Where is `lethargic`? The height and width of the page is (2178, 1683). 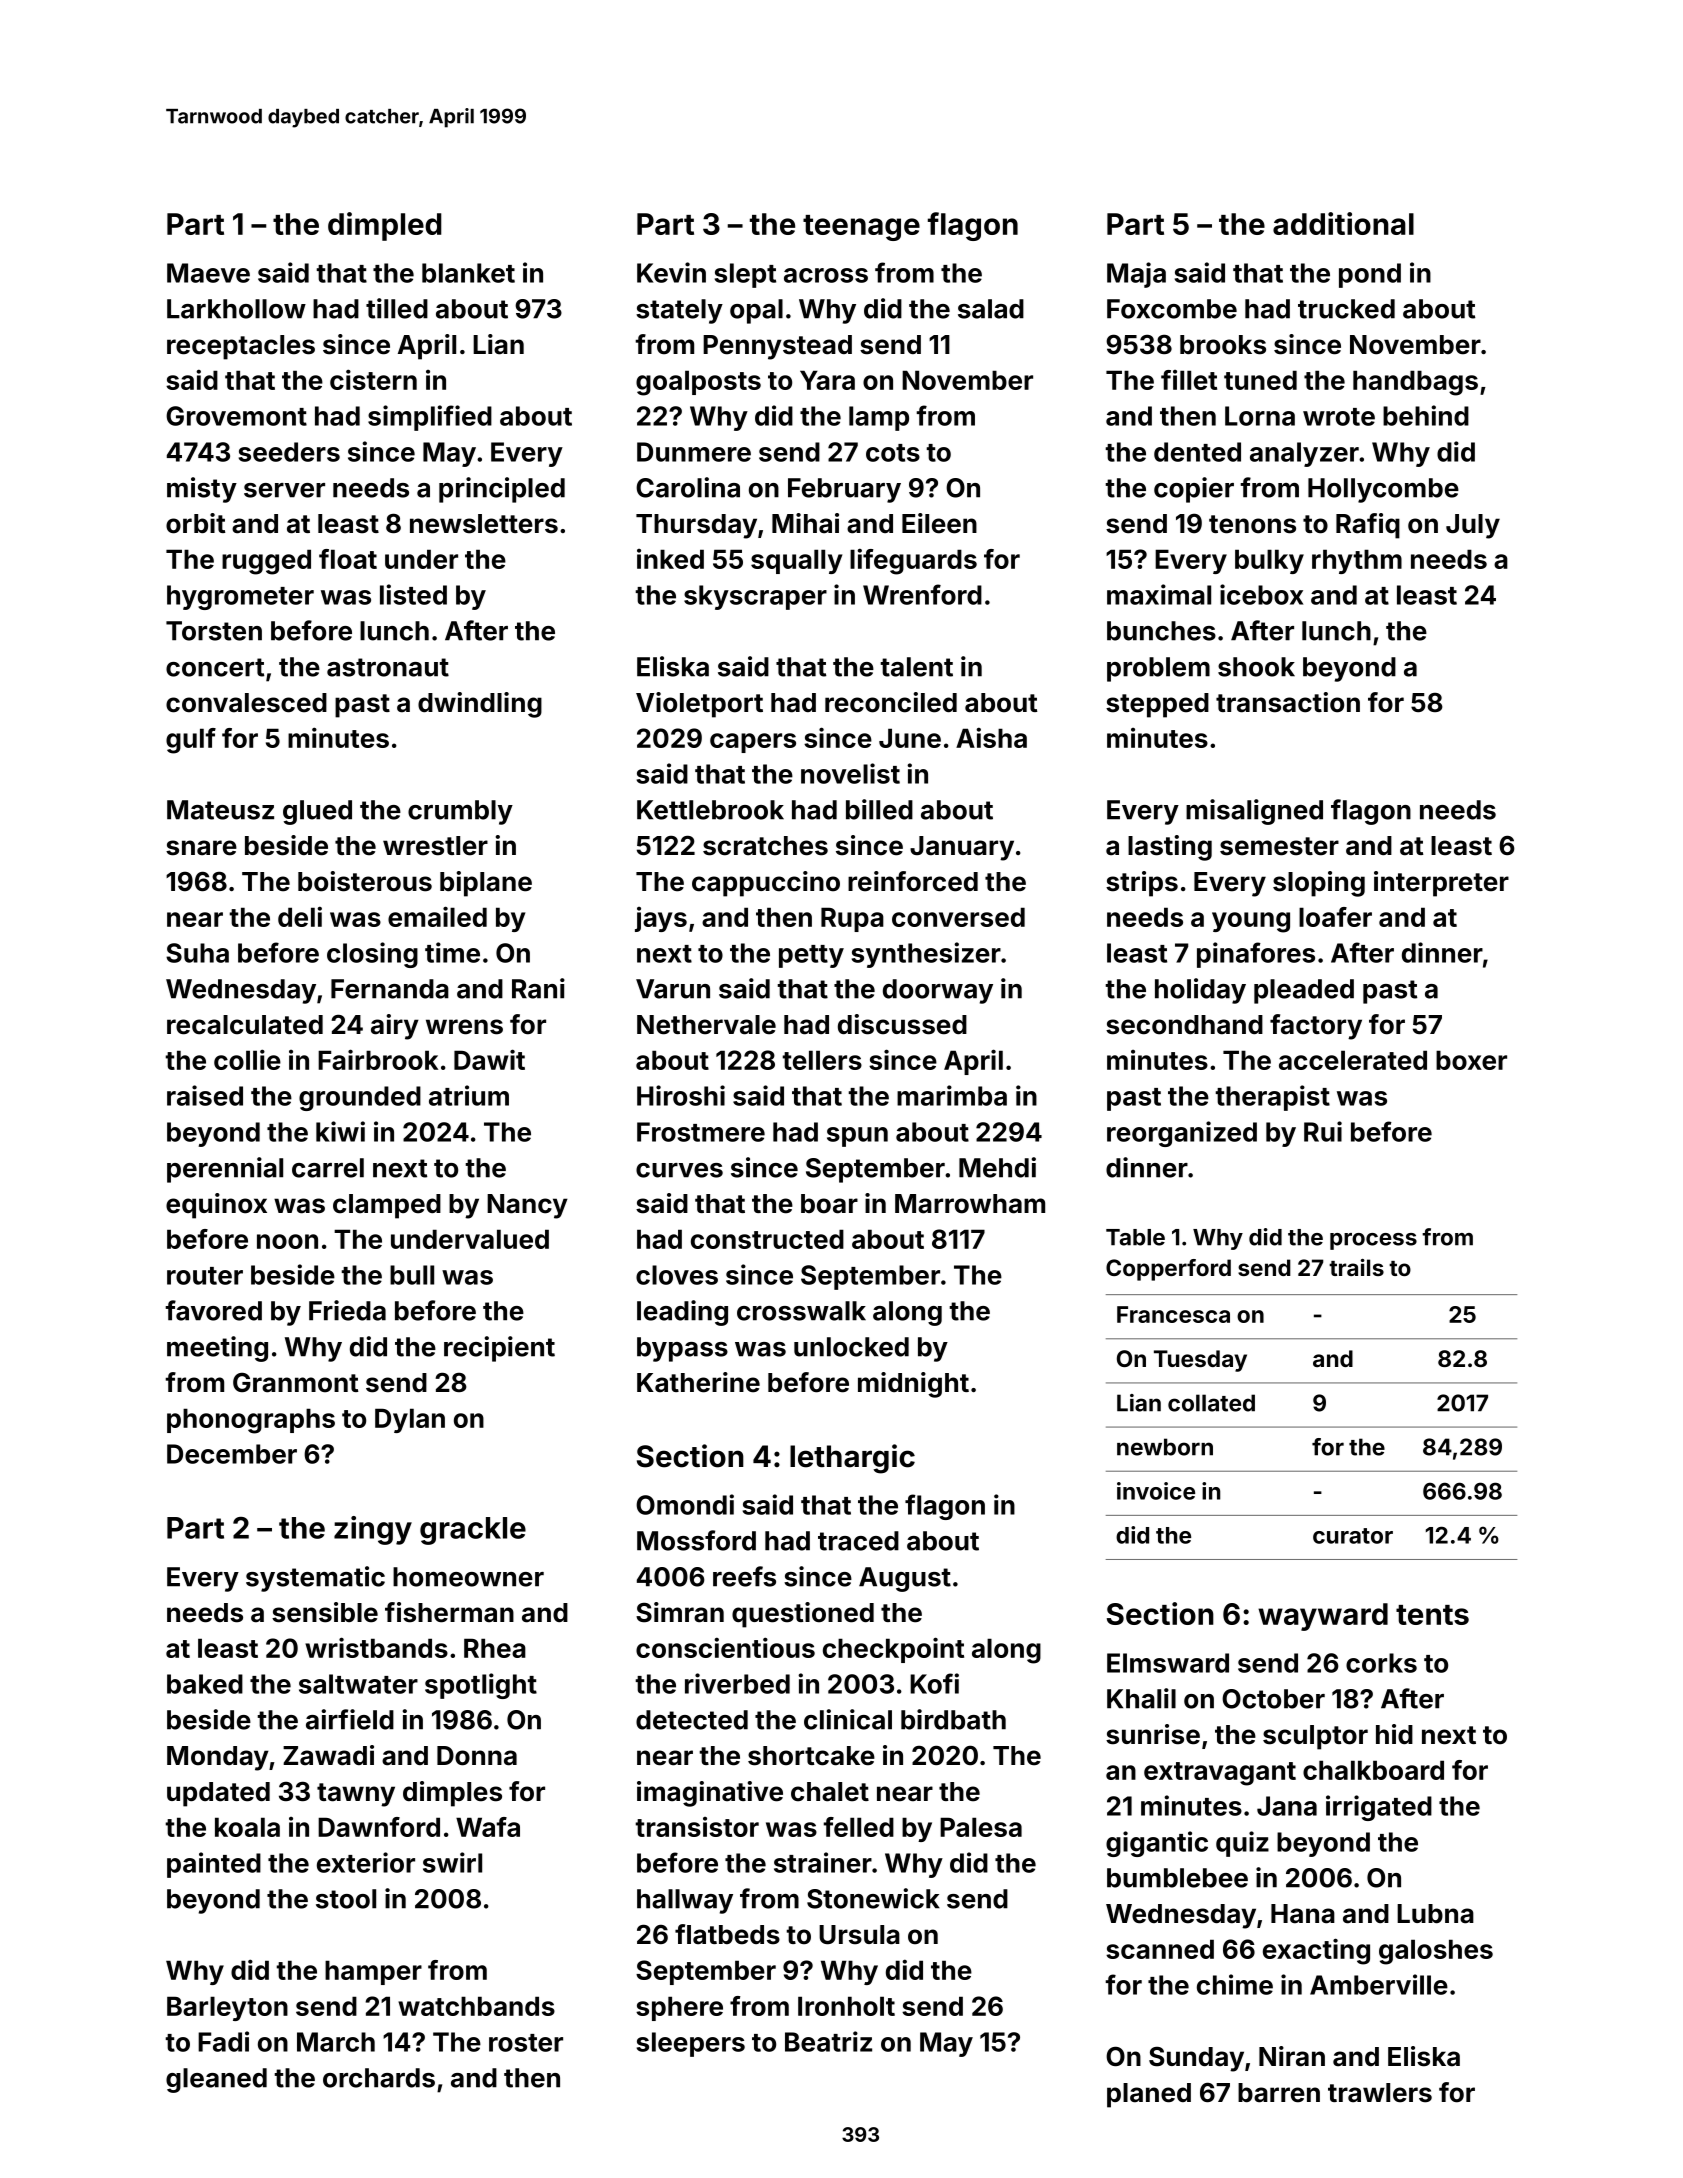 lethargic is located at coordinates (852, 1459).
